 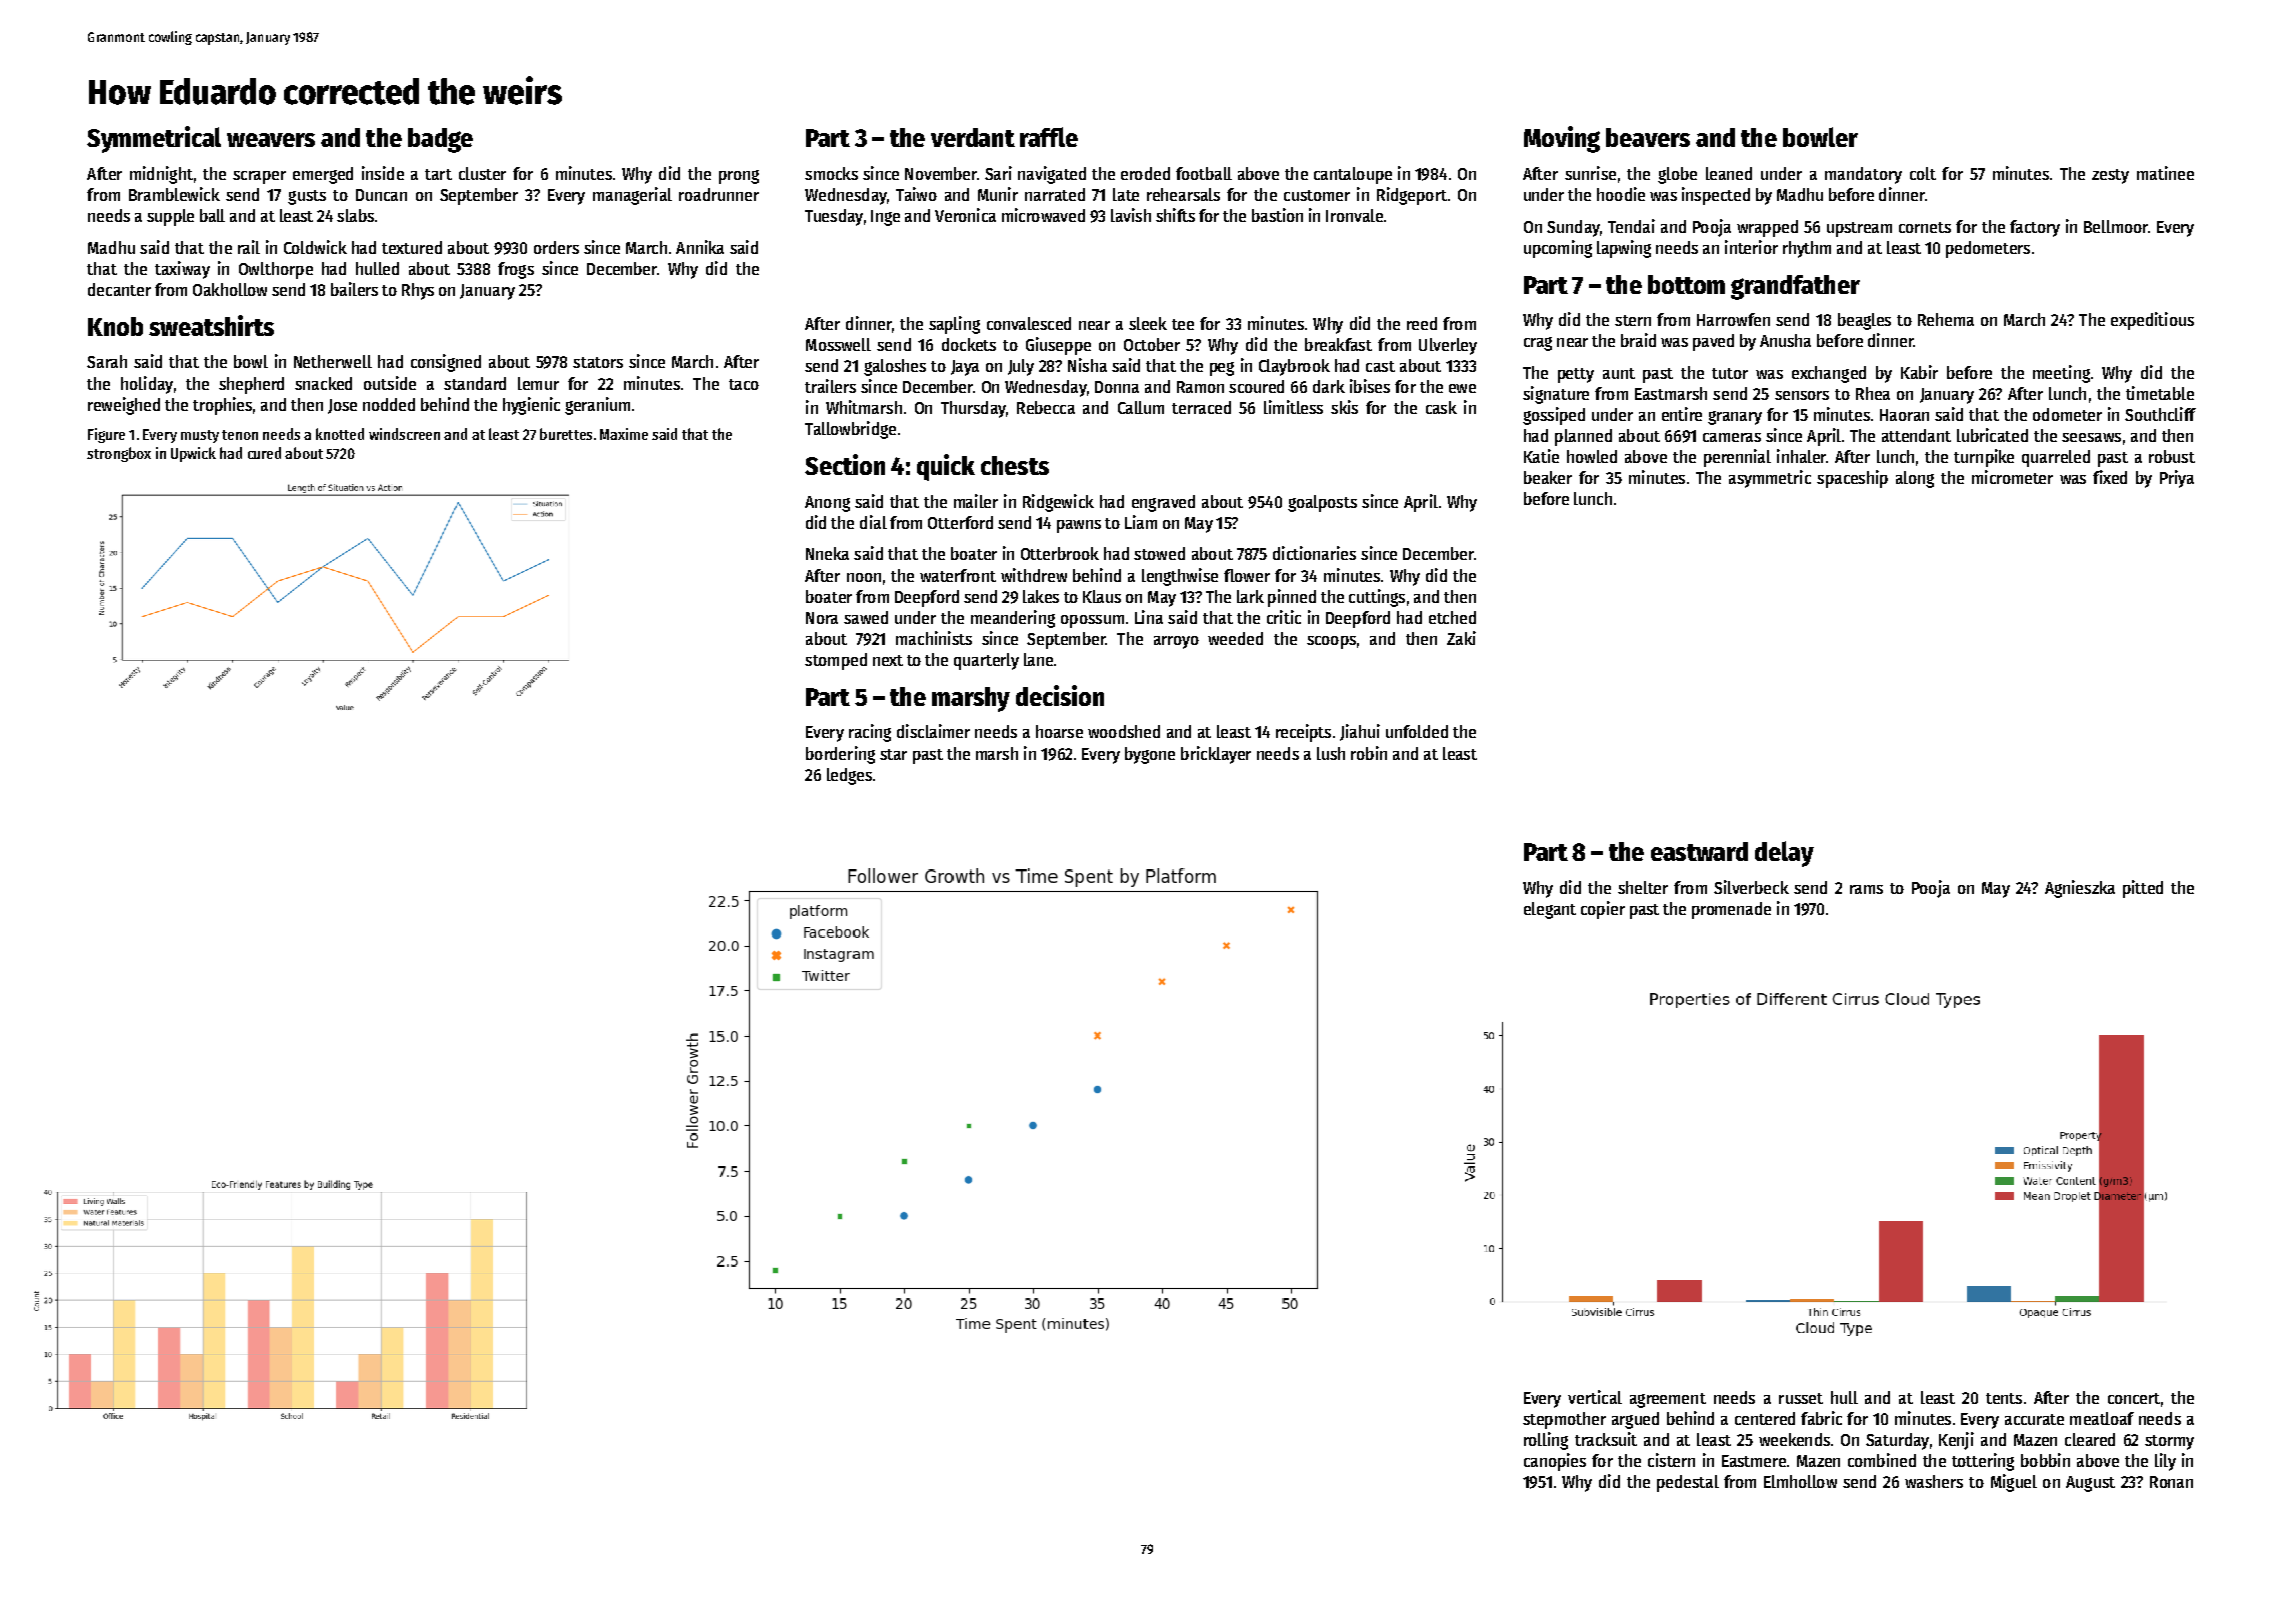 I want to click on pitted, so click(x=2143, y=889).
